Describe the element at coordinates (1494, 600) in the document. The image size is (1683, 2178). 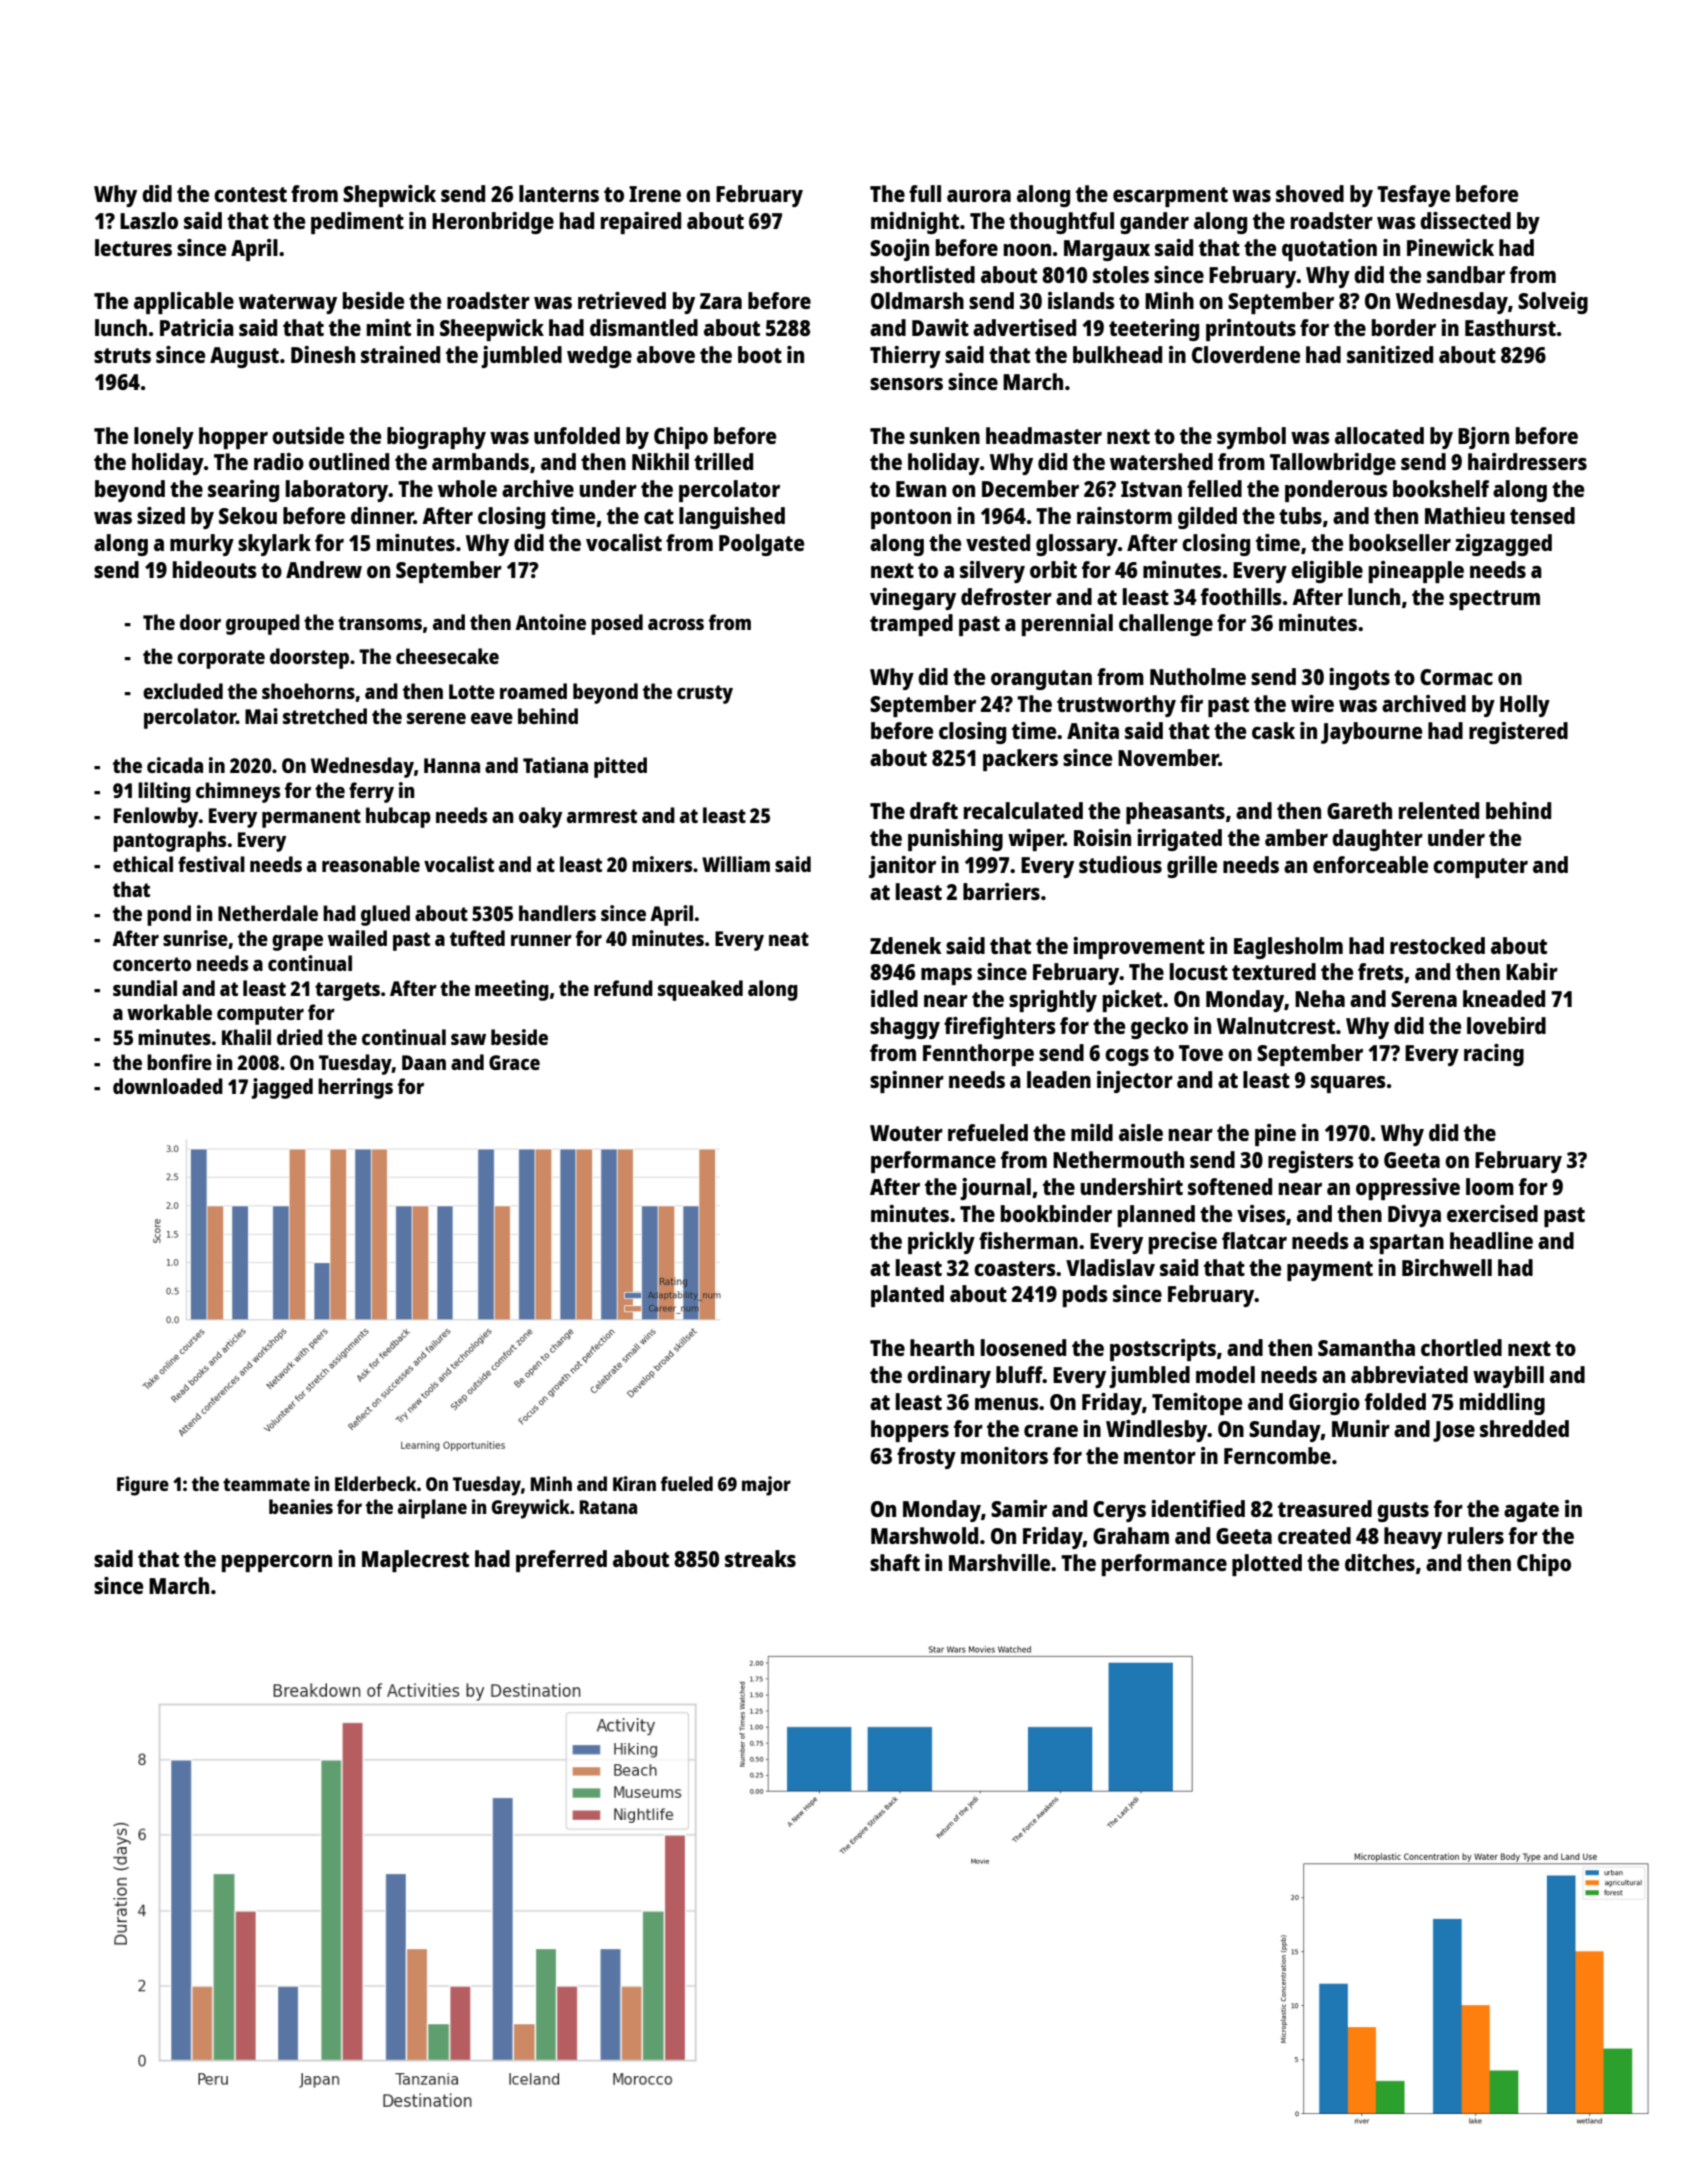
I see `spectrum` at that location.
